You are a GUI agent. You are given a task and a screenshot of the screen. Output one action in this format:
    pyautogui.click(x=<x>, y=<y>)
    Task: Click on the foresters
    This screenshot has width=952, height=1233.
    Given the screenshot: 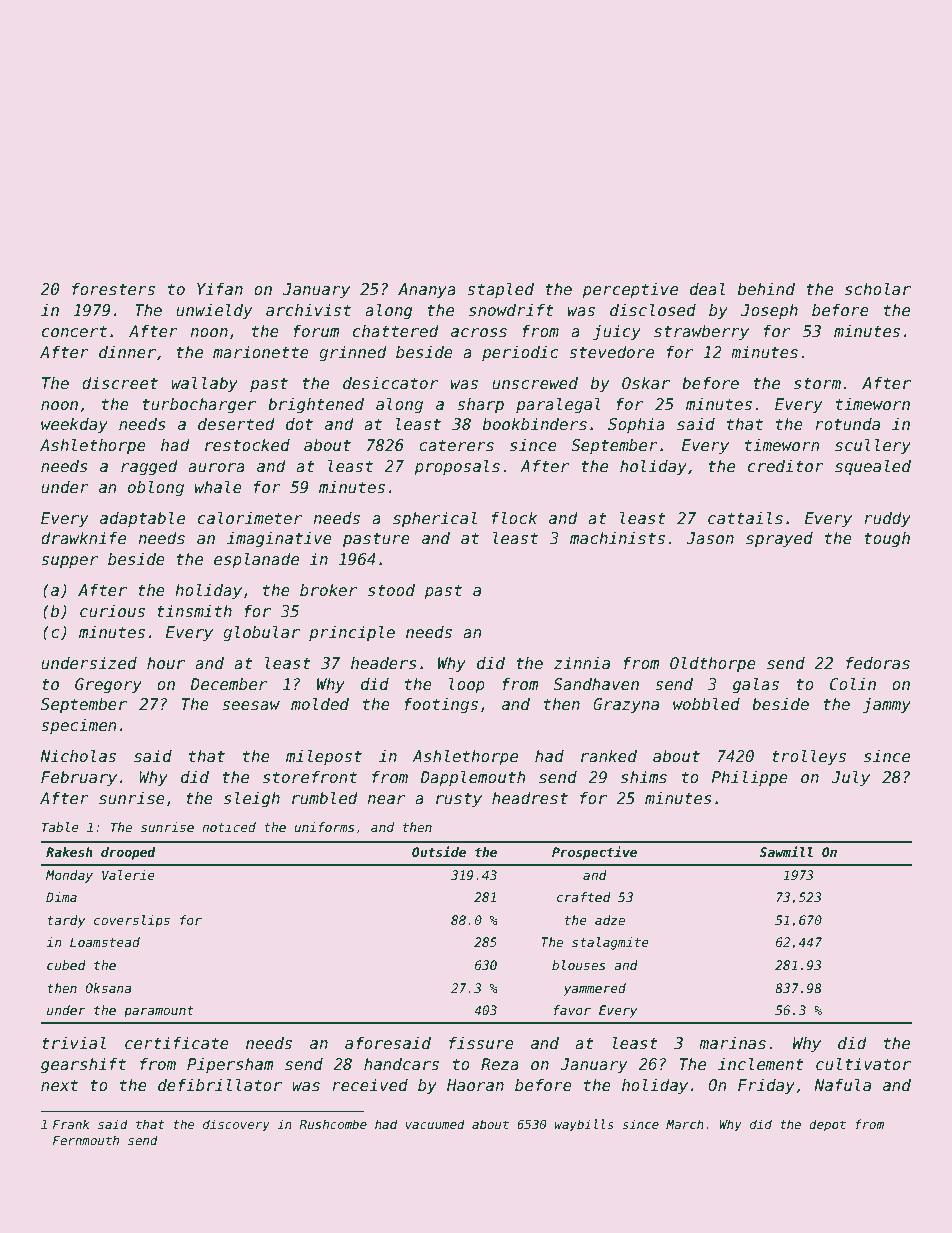 What is the action you would take?
    pyautogui.click(x=113, y=289)
